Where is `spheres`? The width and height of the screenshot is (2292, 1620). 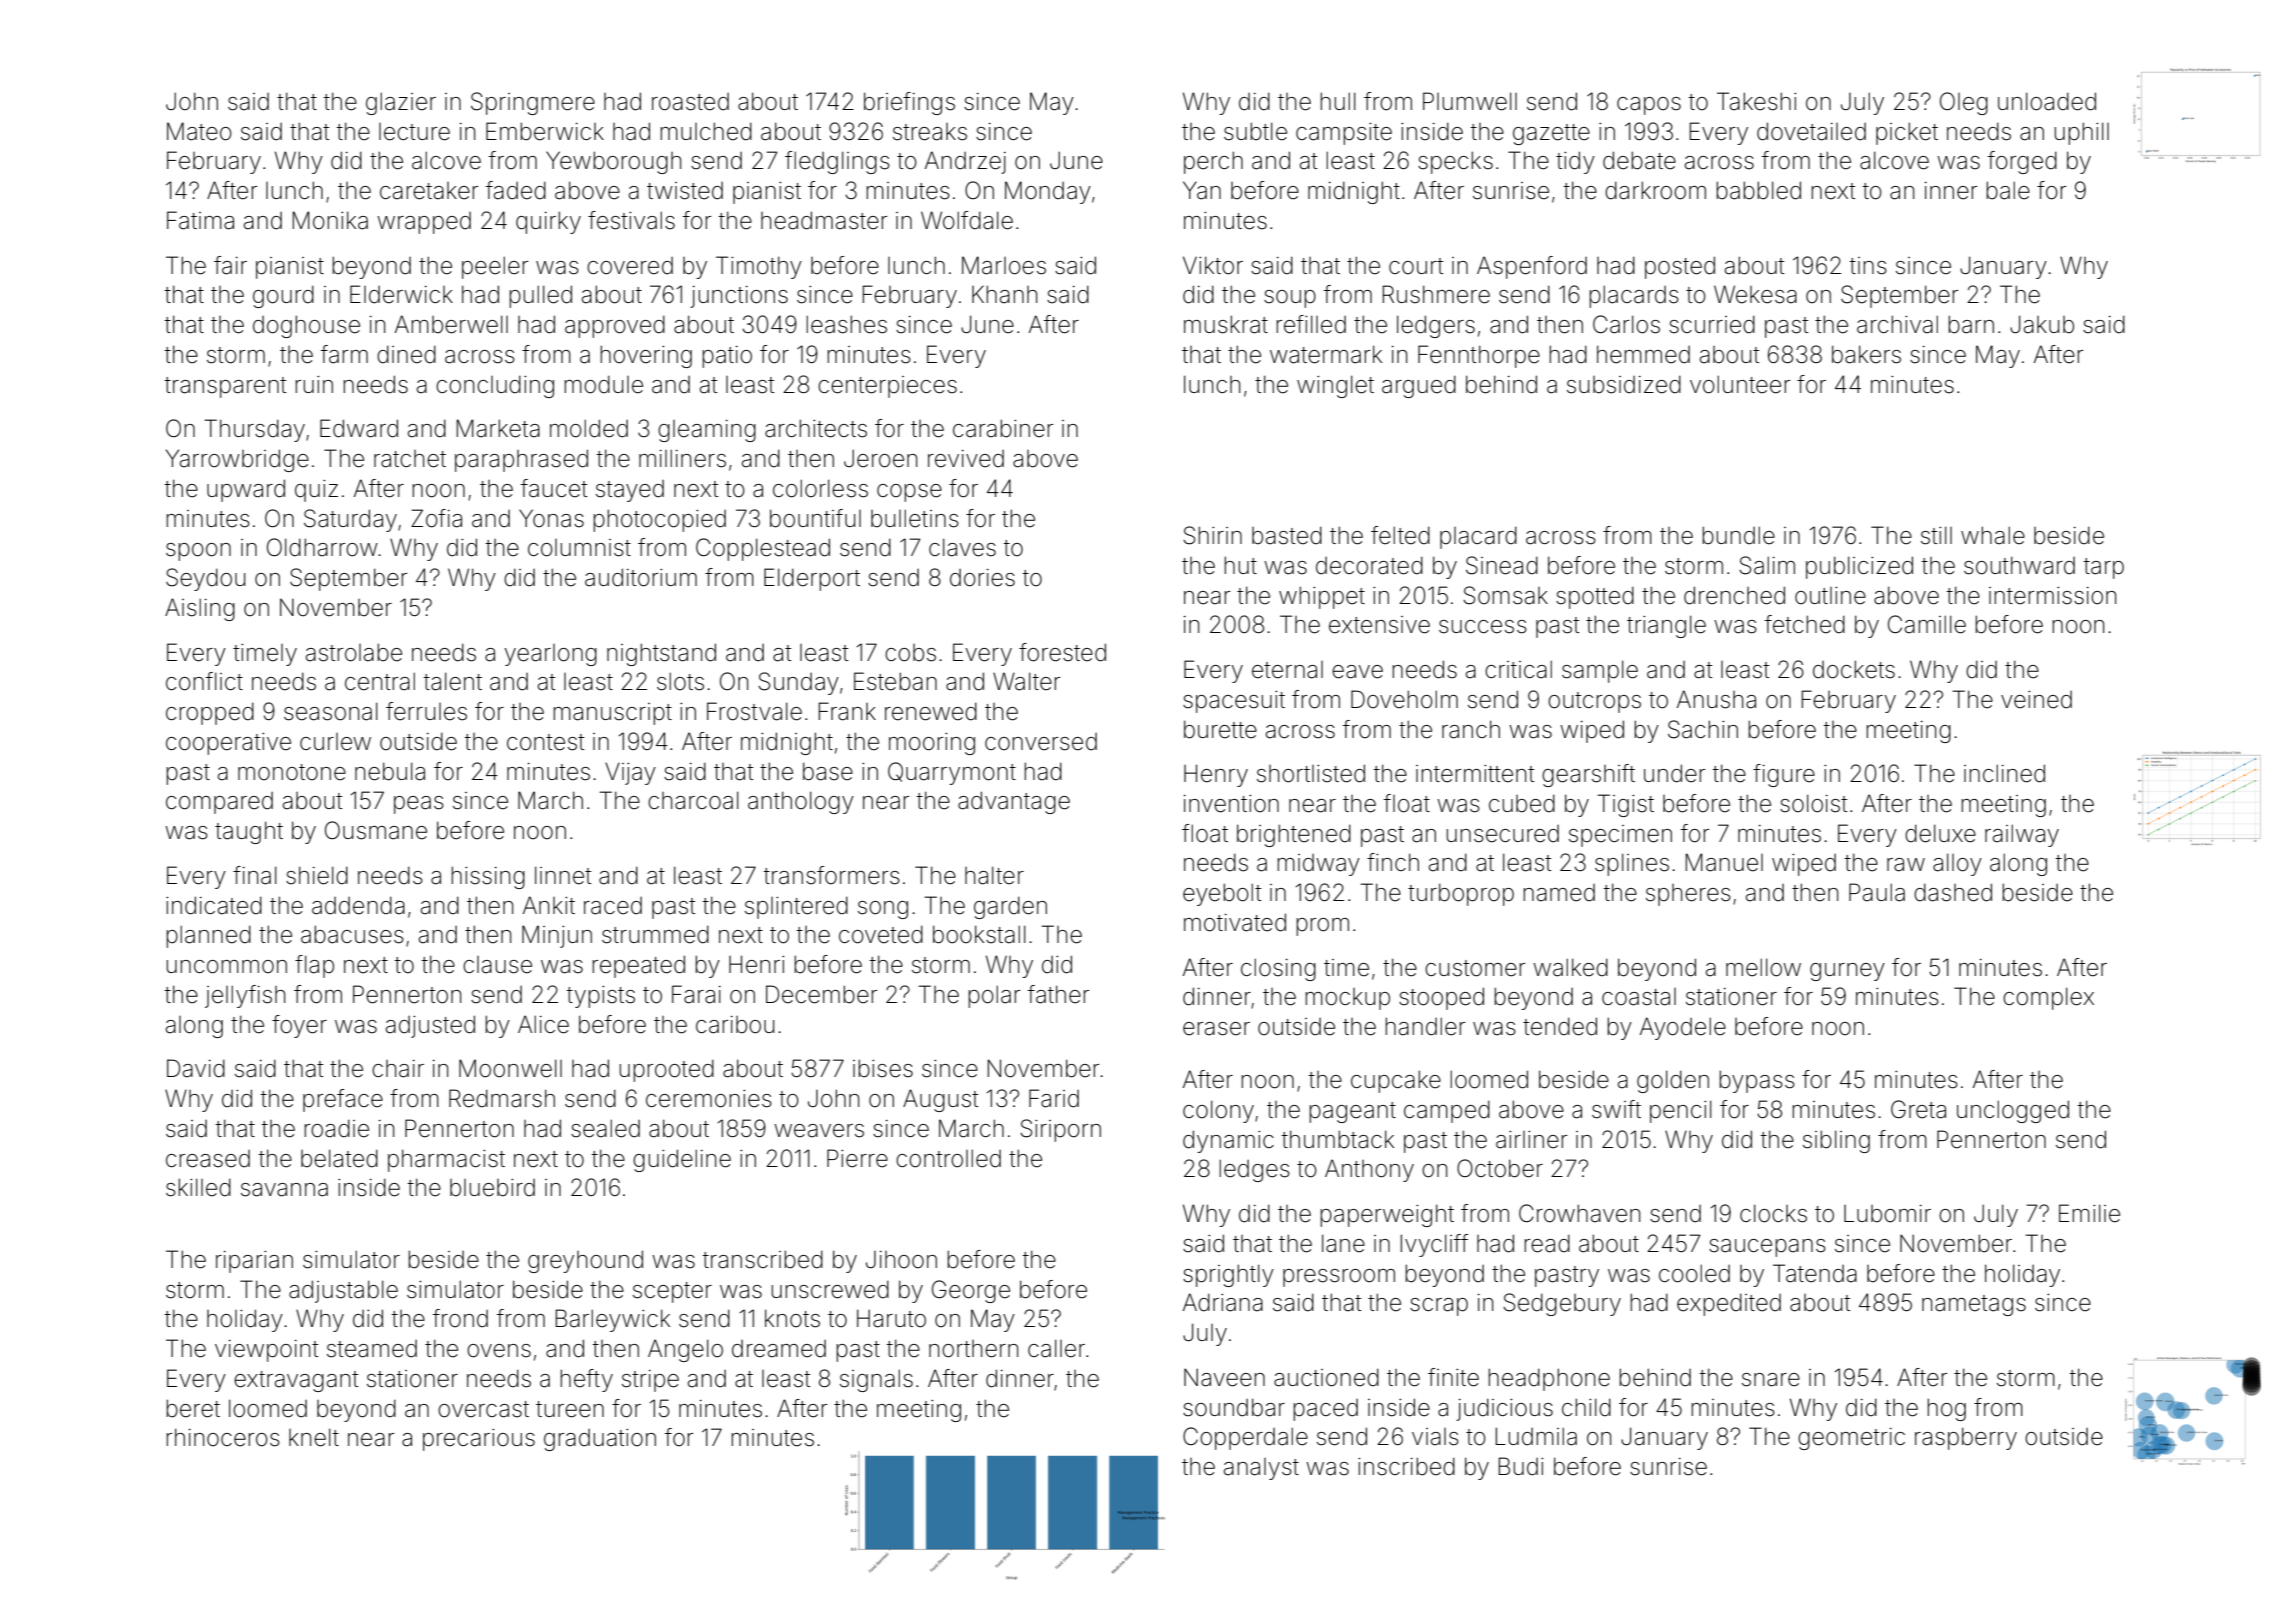
spheres is located at coordinates (1688, 895).
